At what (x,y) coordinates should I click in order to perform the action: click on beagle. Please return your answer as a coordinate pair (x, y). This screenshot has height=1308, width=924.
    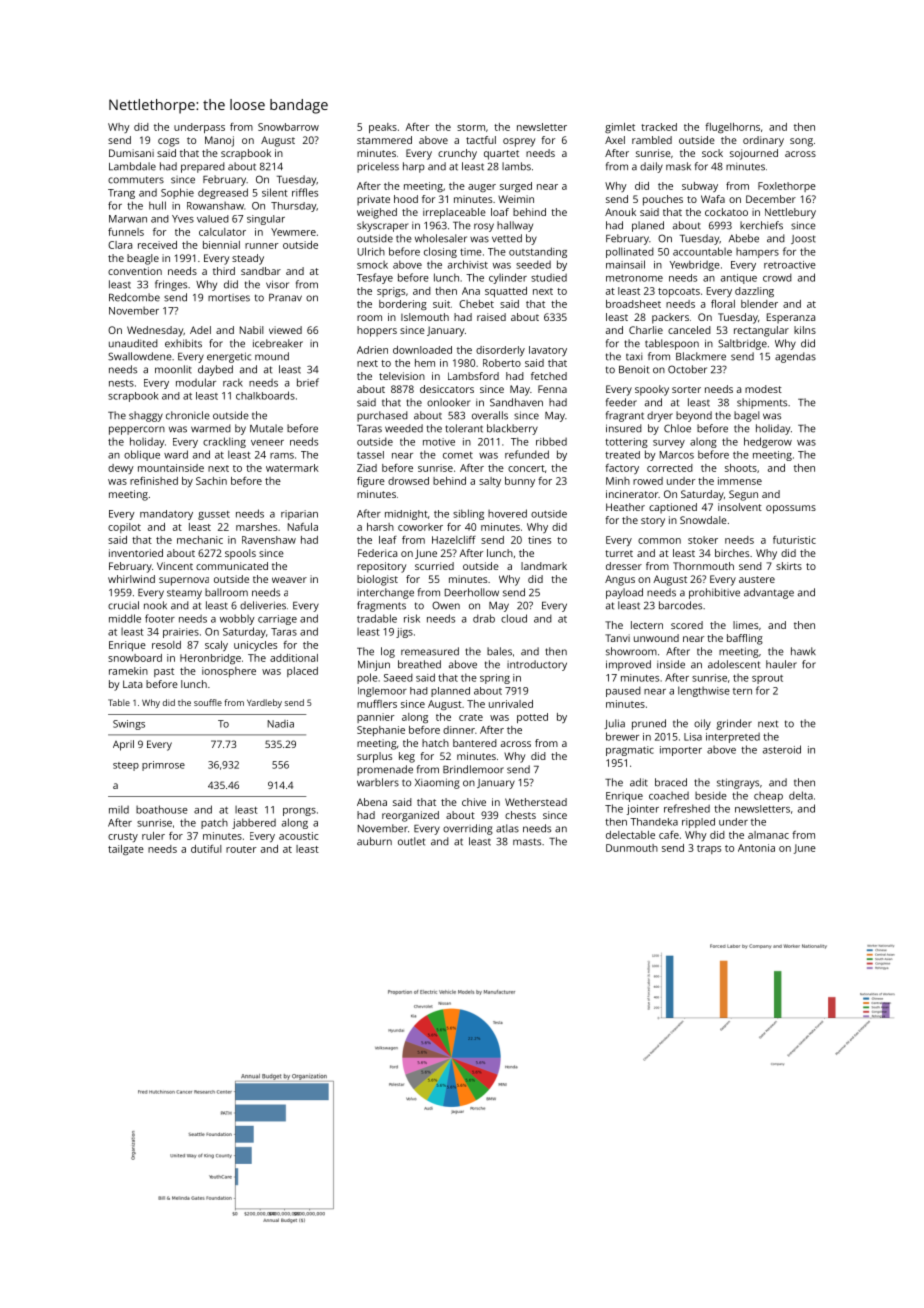
    Looking at the image, I should click on (143, 259).
